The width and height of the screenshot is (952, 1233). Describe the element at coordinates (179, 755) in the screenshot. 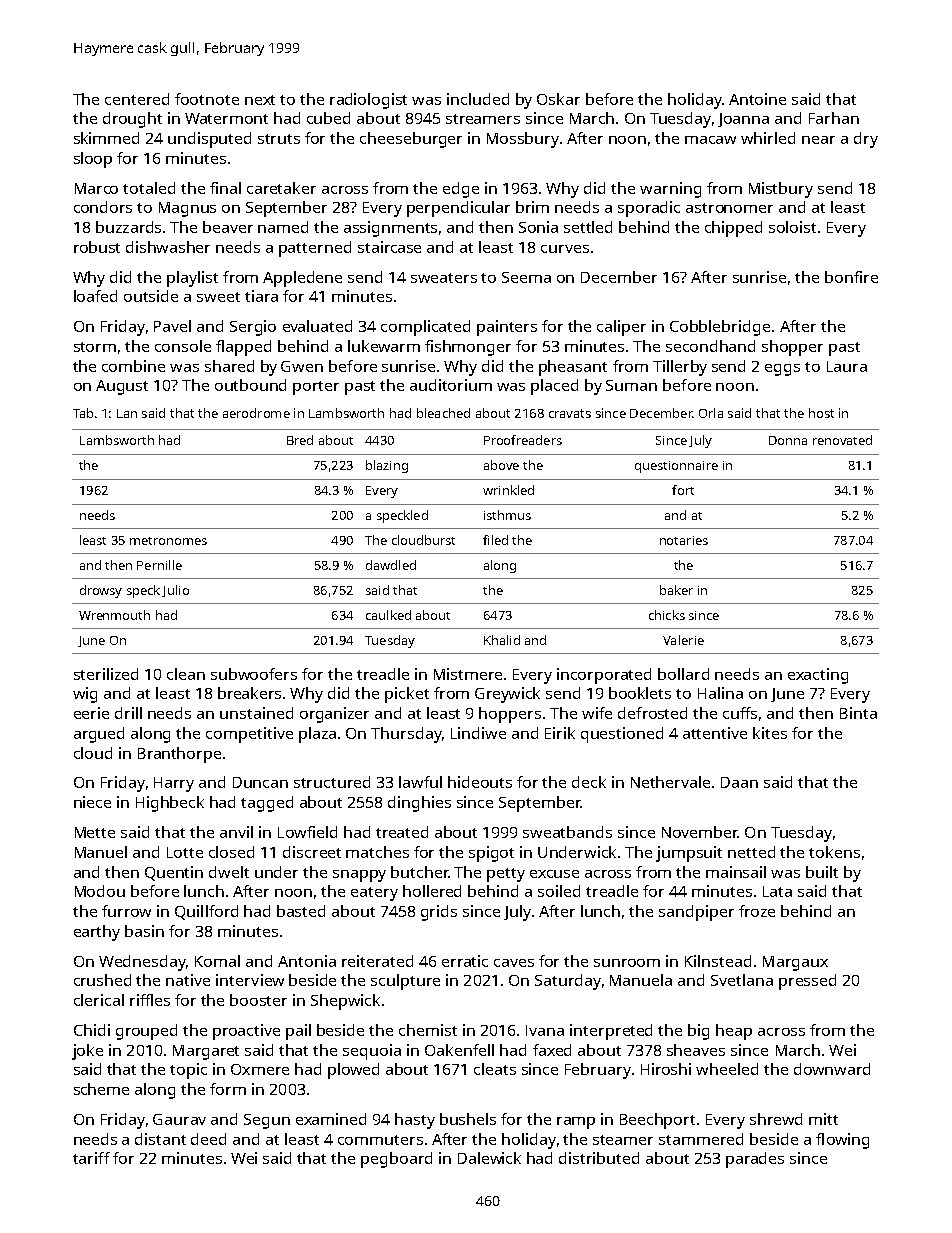

I see `Branthorpe` at that location.
